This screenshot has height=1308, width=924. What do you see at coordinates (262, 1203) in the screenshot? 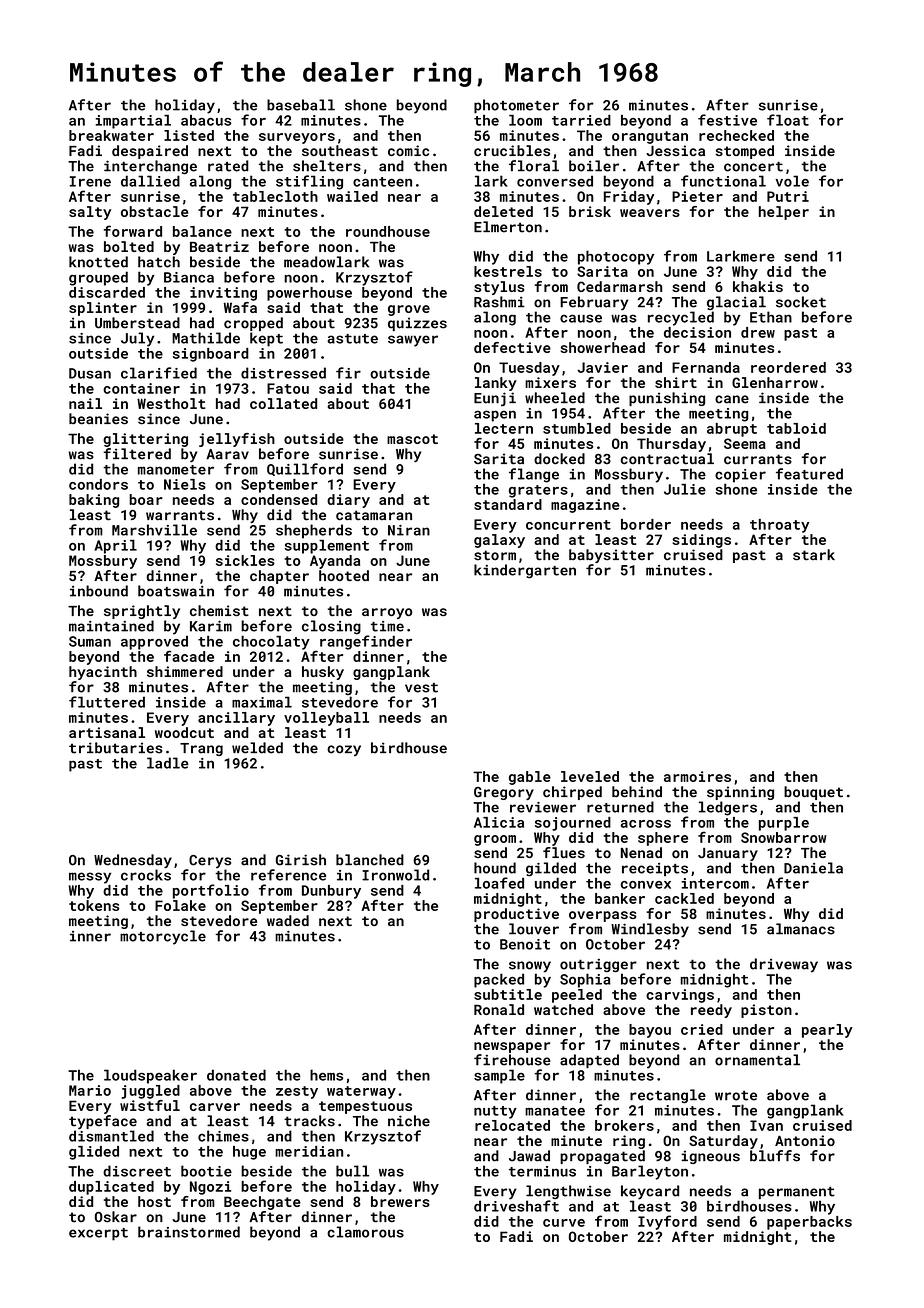
I see `Beechgate` at bounding box center [262, 1203].
